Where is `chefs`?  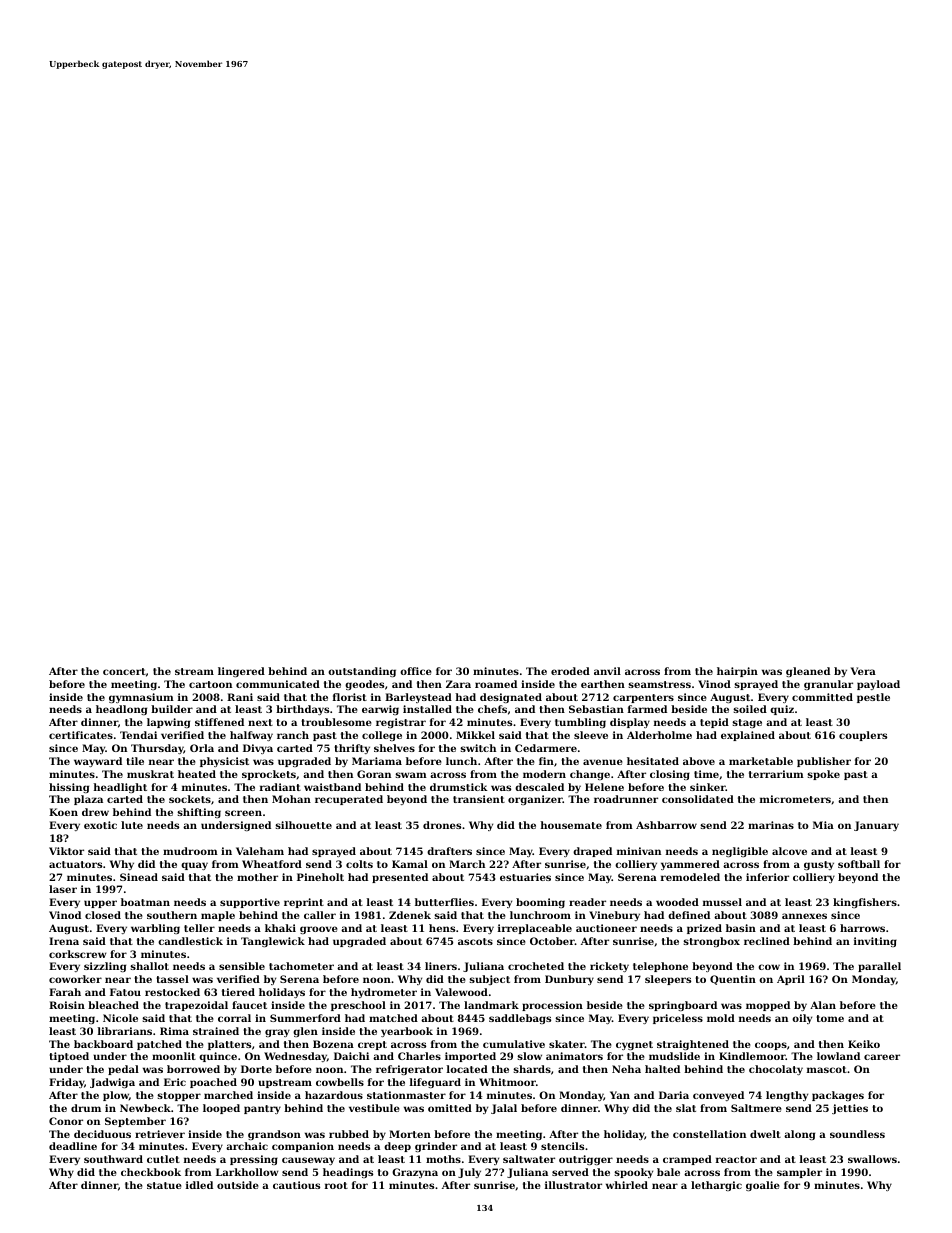
chefs is located at coordinates (492, 709).
